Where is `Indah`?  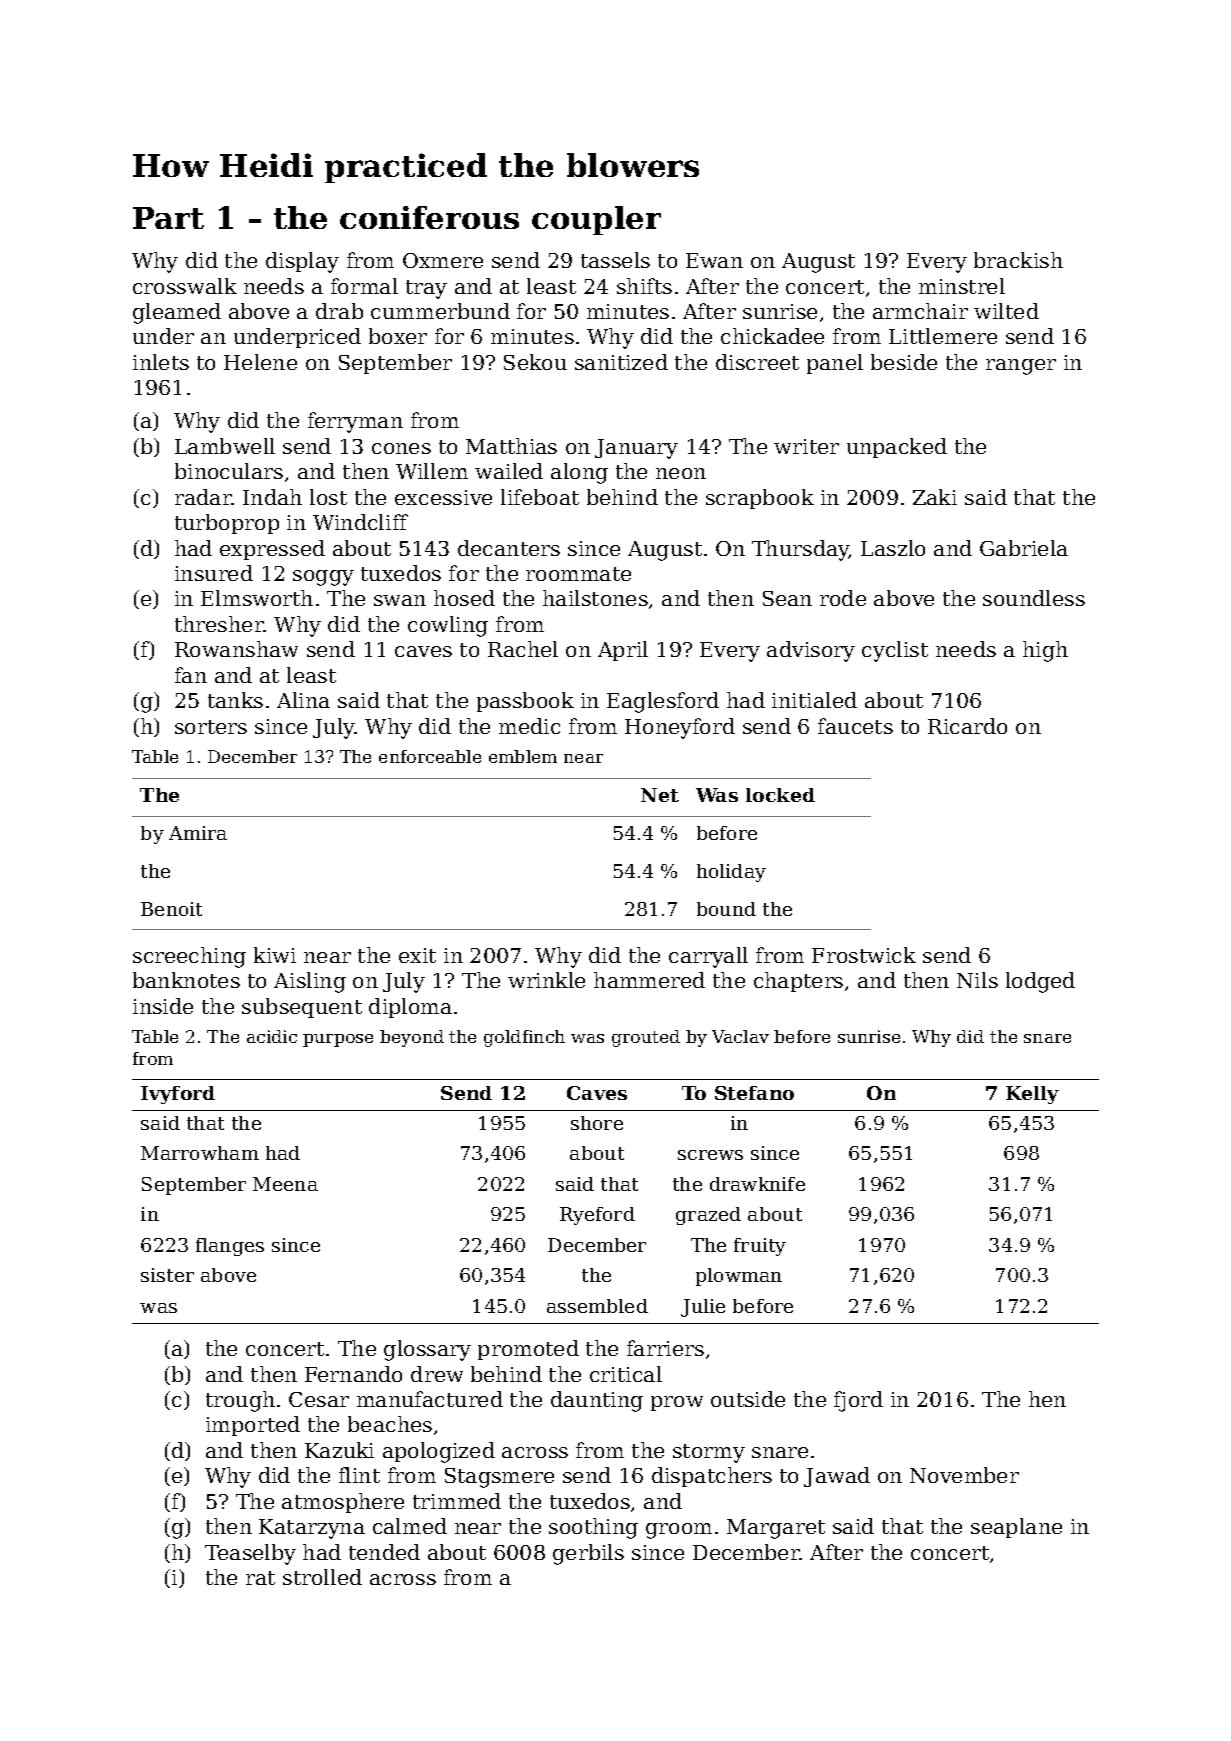
Indah is located at coordinates (272, 497).
